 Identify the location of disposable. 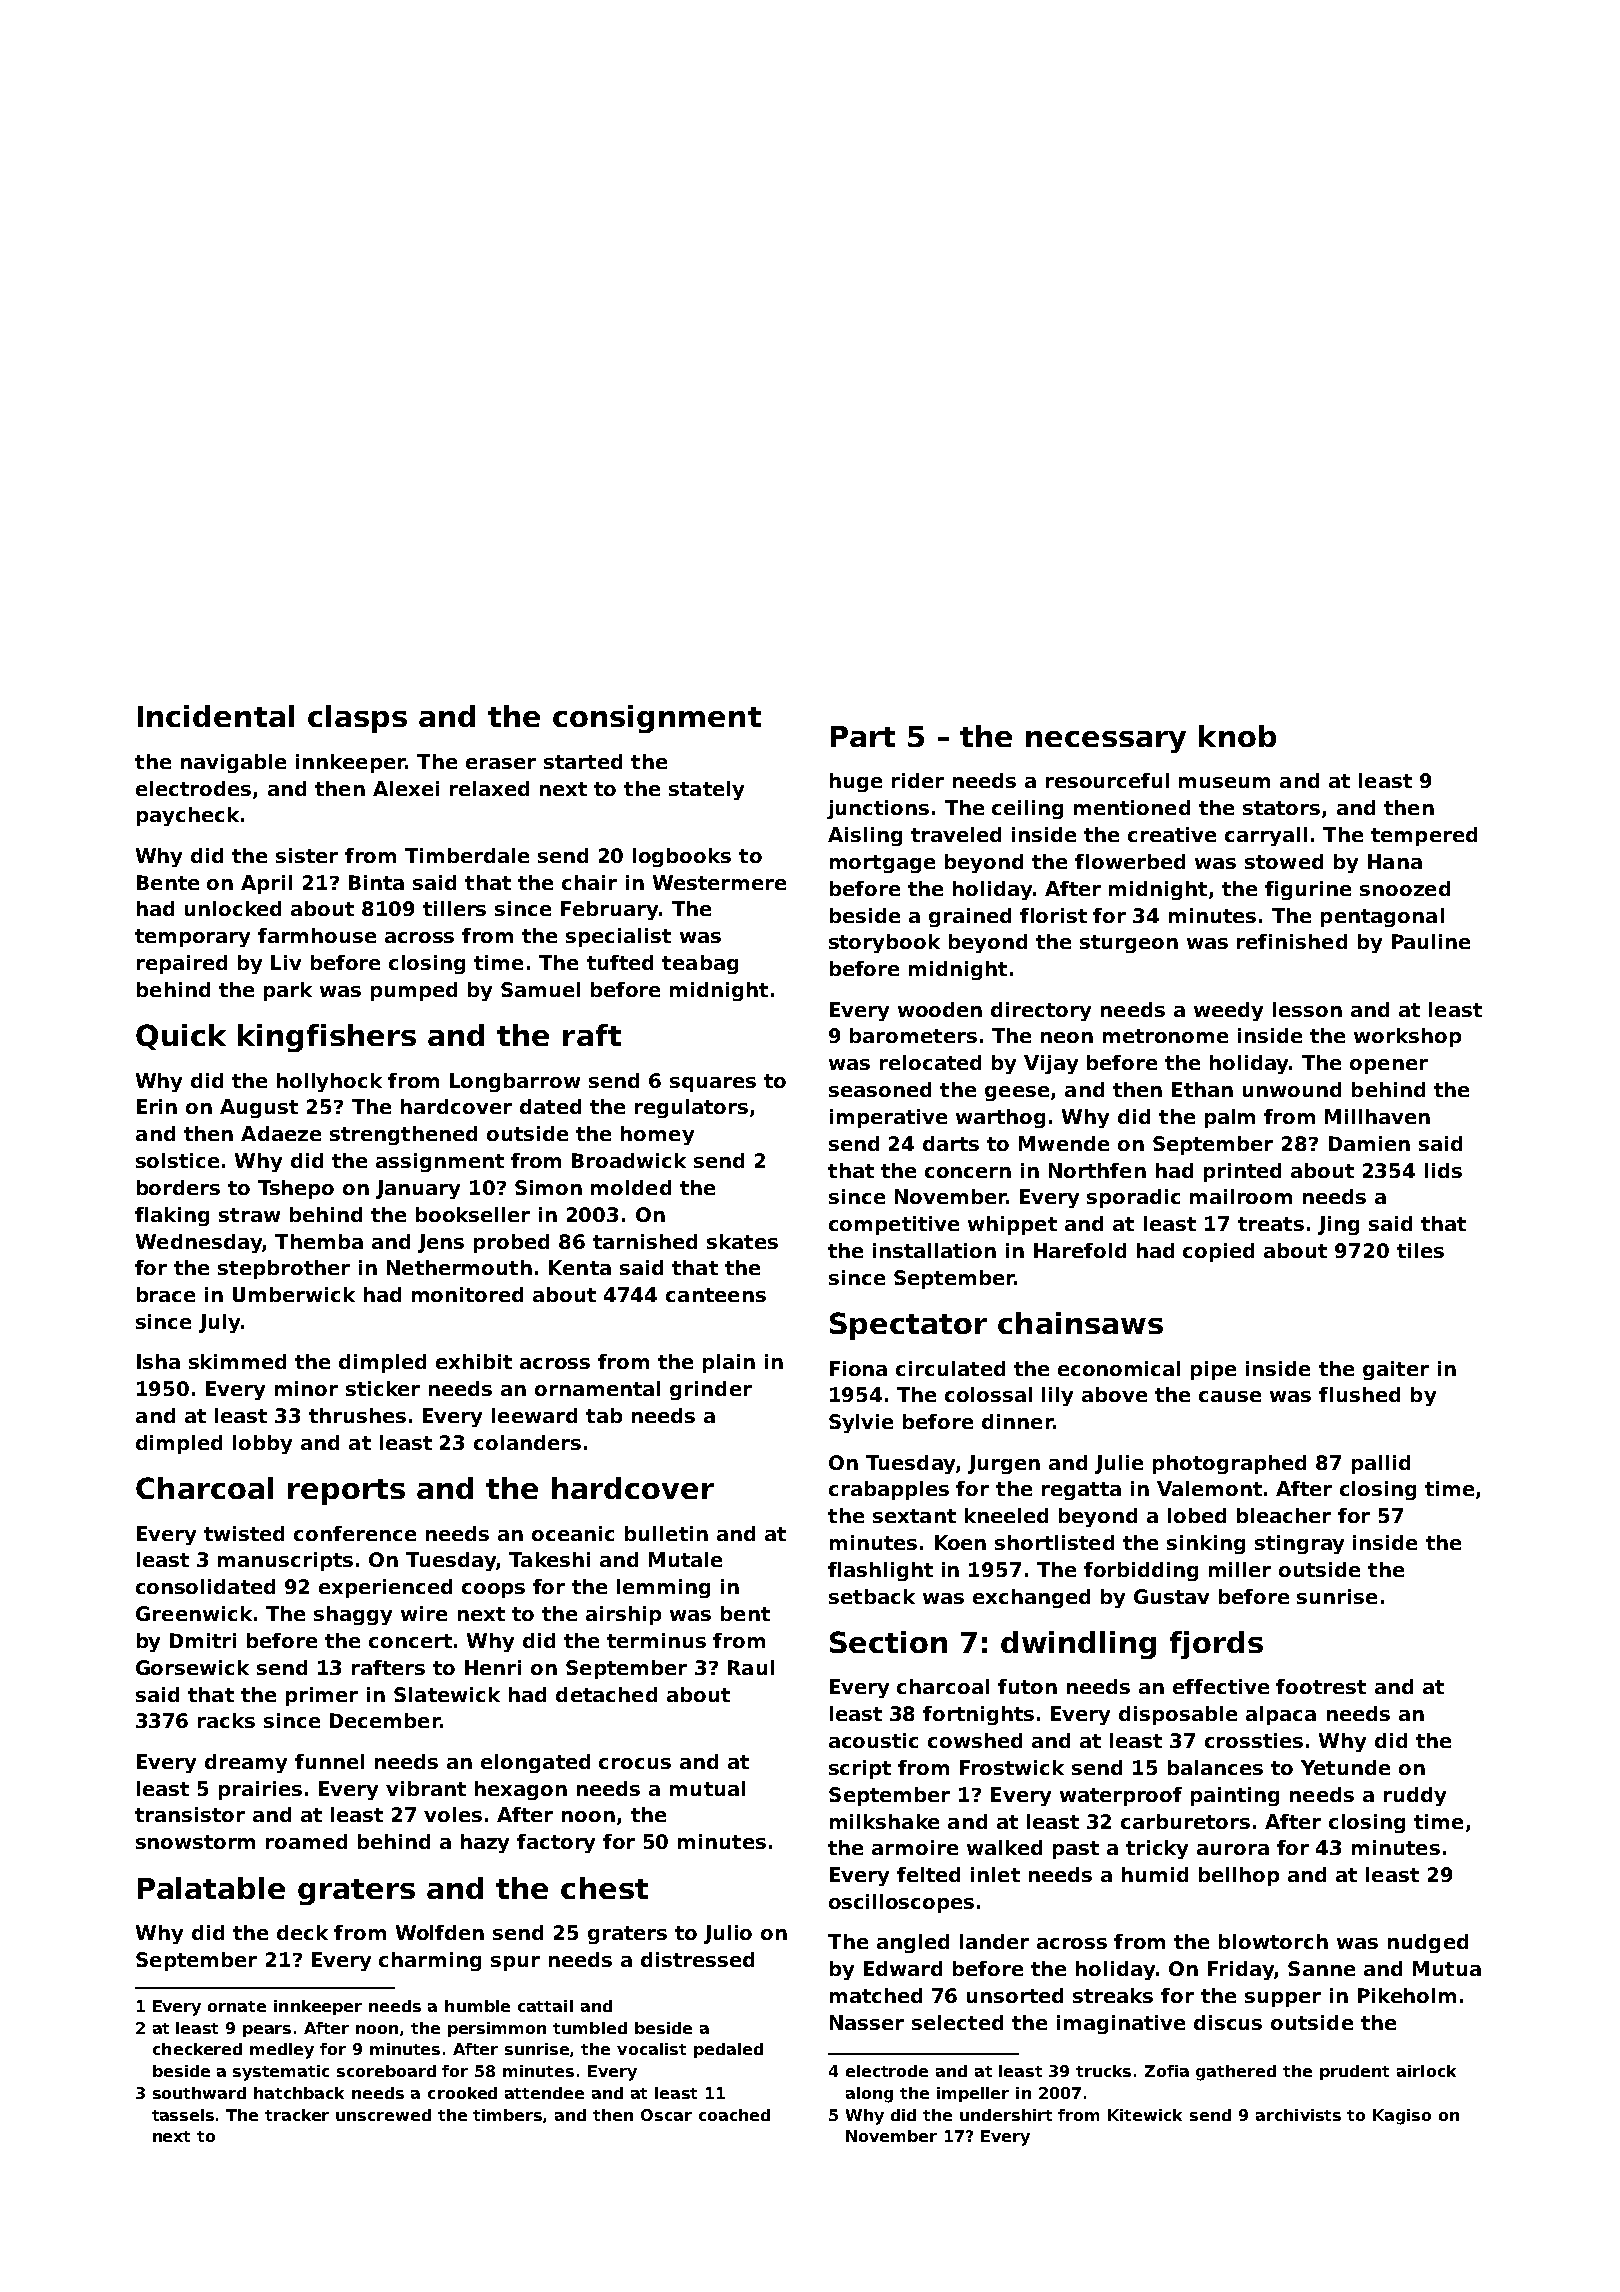
(1178, 1715).
